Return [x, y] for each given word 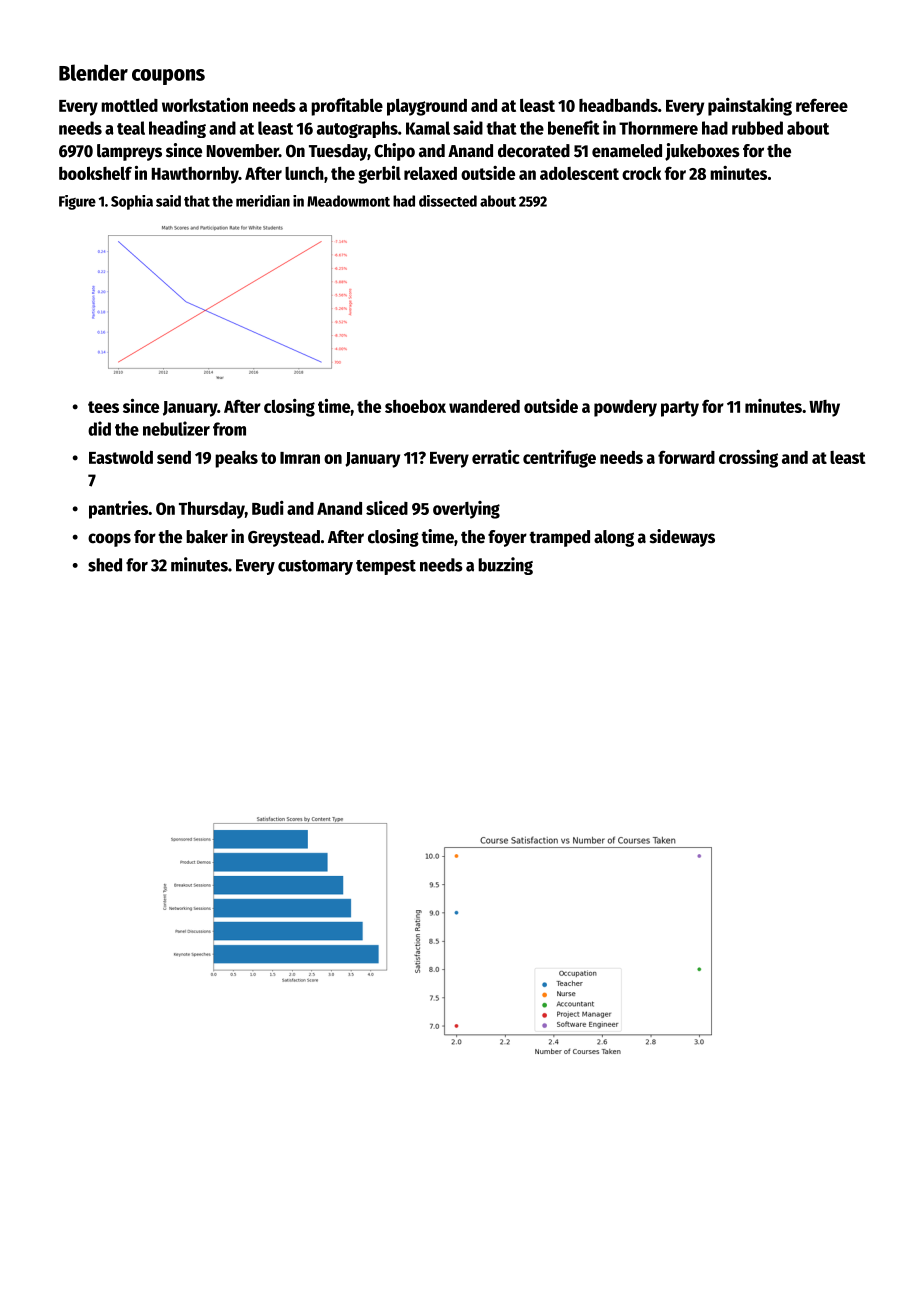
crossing [748, 459]
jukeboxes [702, 152]
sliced [387, 508]
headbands [618, 105]
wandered [484, 406]
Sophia [132, 202]
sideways [682, 538]
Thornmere [658, 128]
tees [103, 407]
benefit [574, 127]
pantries [118, 510]
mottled [129, 105]
